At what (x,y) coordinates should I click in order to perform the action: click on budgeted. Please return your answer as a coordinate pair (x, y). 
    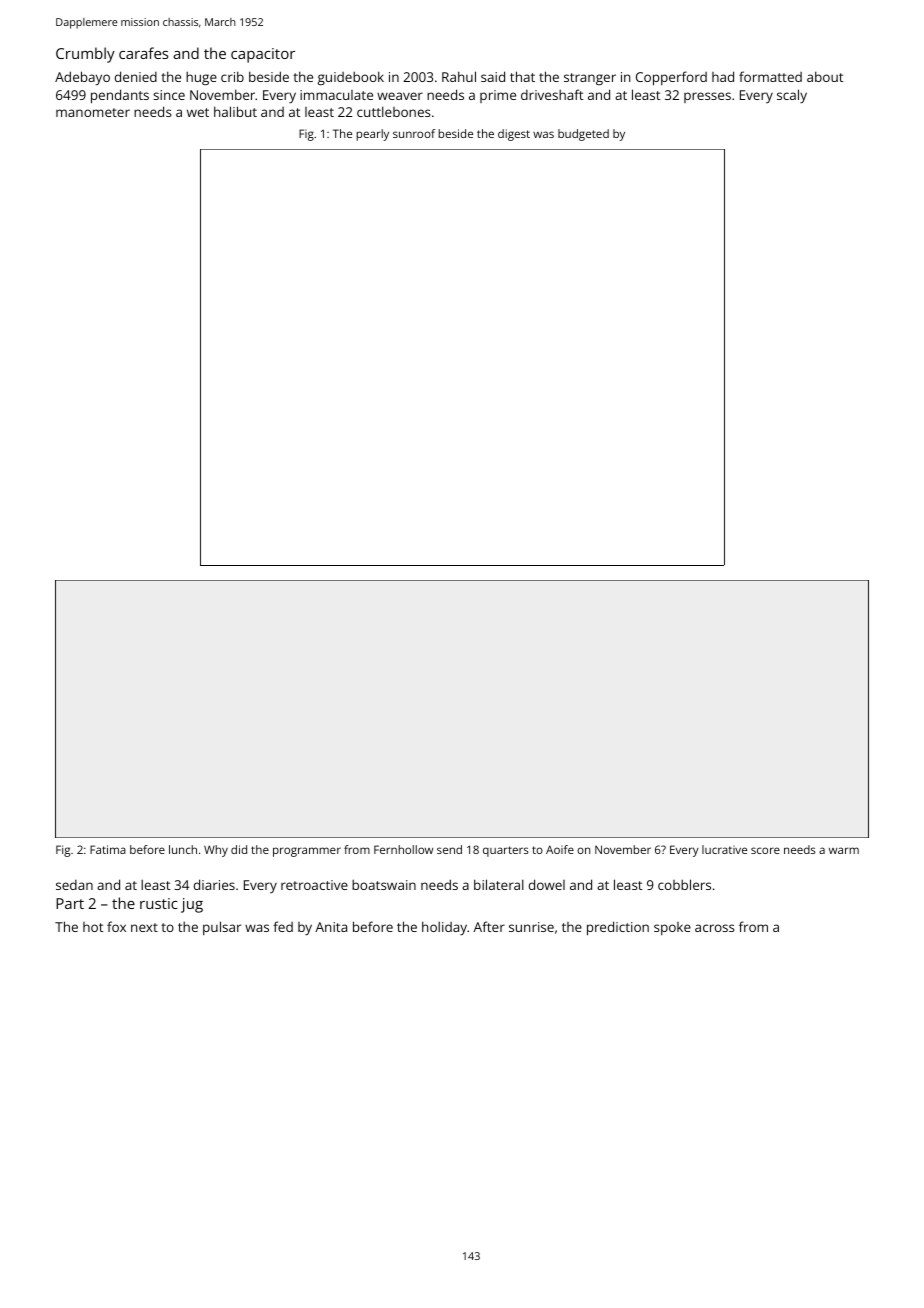
    Looking at the image, I should click on (583, 135).
